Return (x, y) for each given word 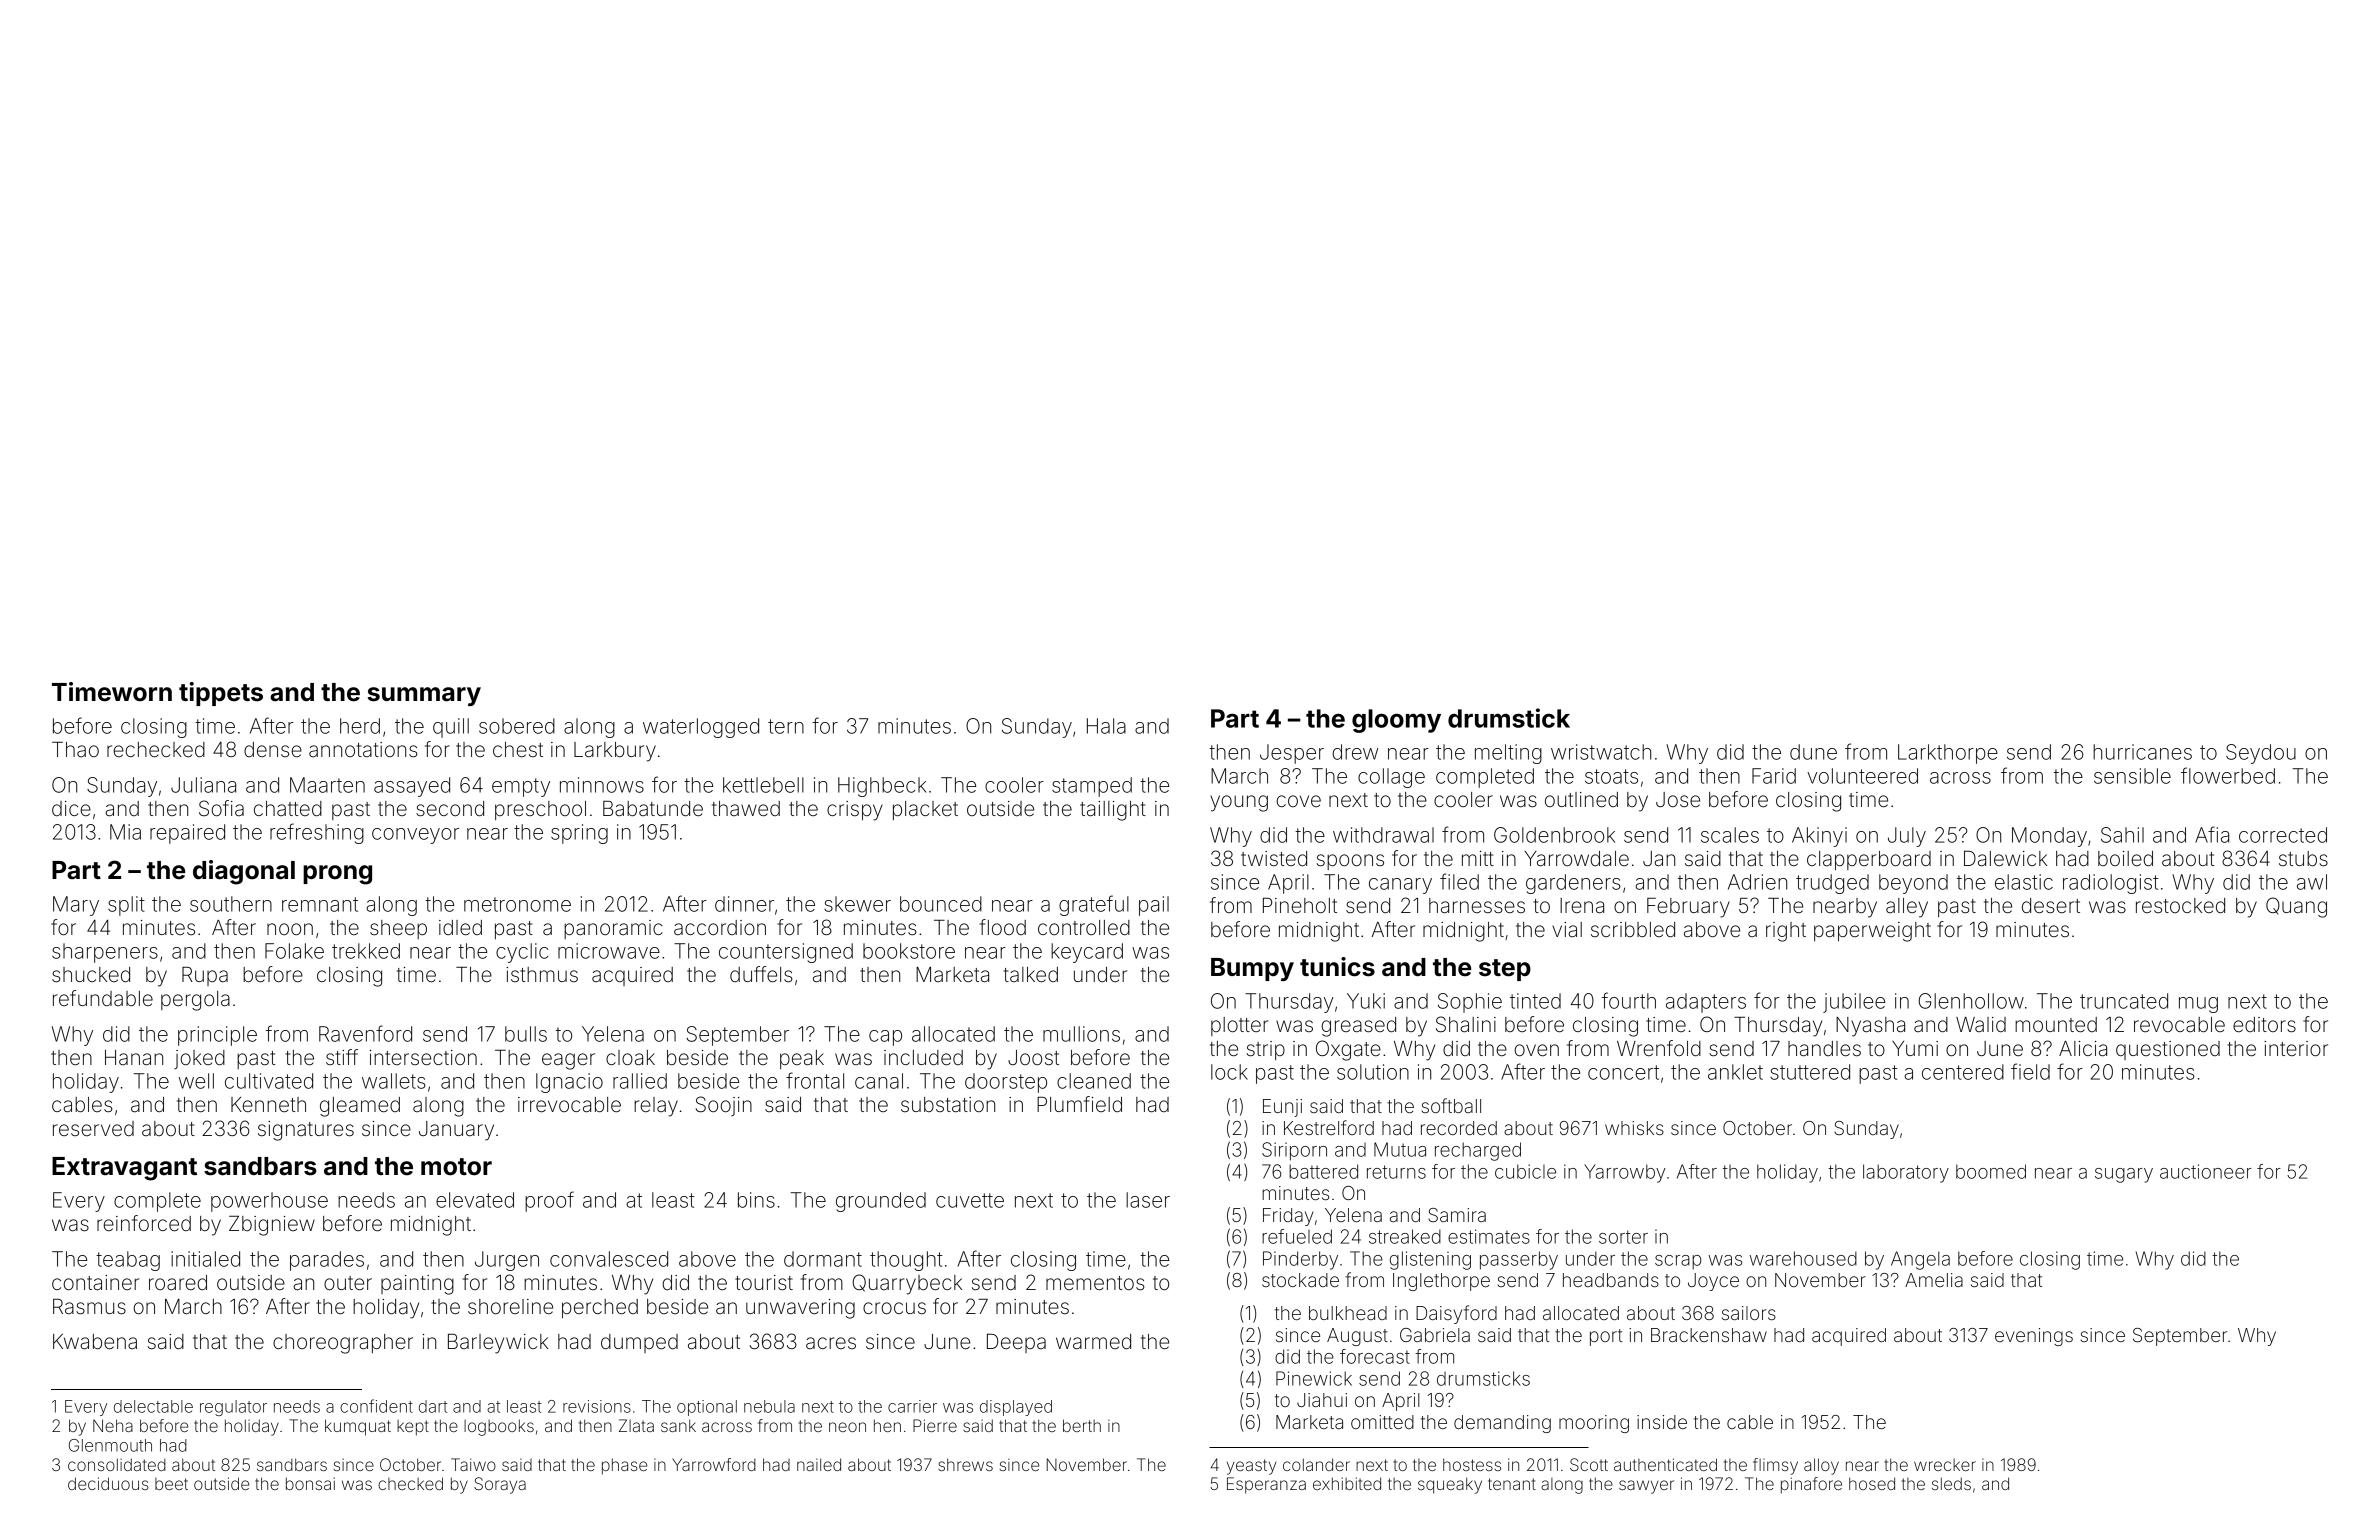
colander (1316, 1464)
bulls (526, 1034)
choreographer (343, 1344)
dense (273, 749)
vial (1567, 930)
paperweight (1872, 932)
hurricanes (2142, 752)
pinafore (1811, 1485)
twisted (1274, 858)
